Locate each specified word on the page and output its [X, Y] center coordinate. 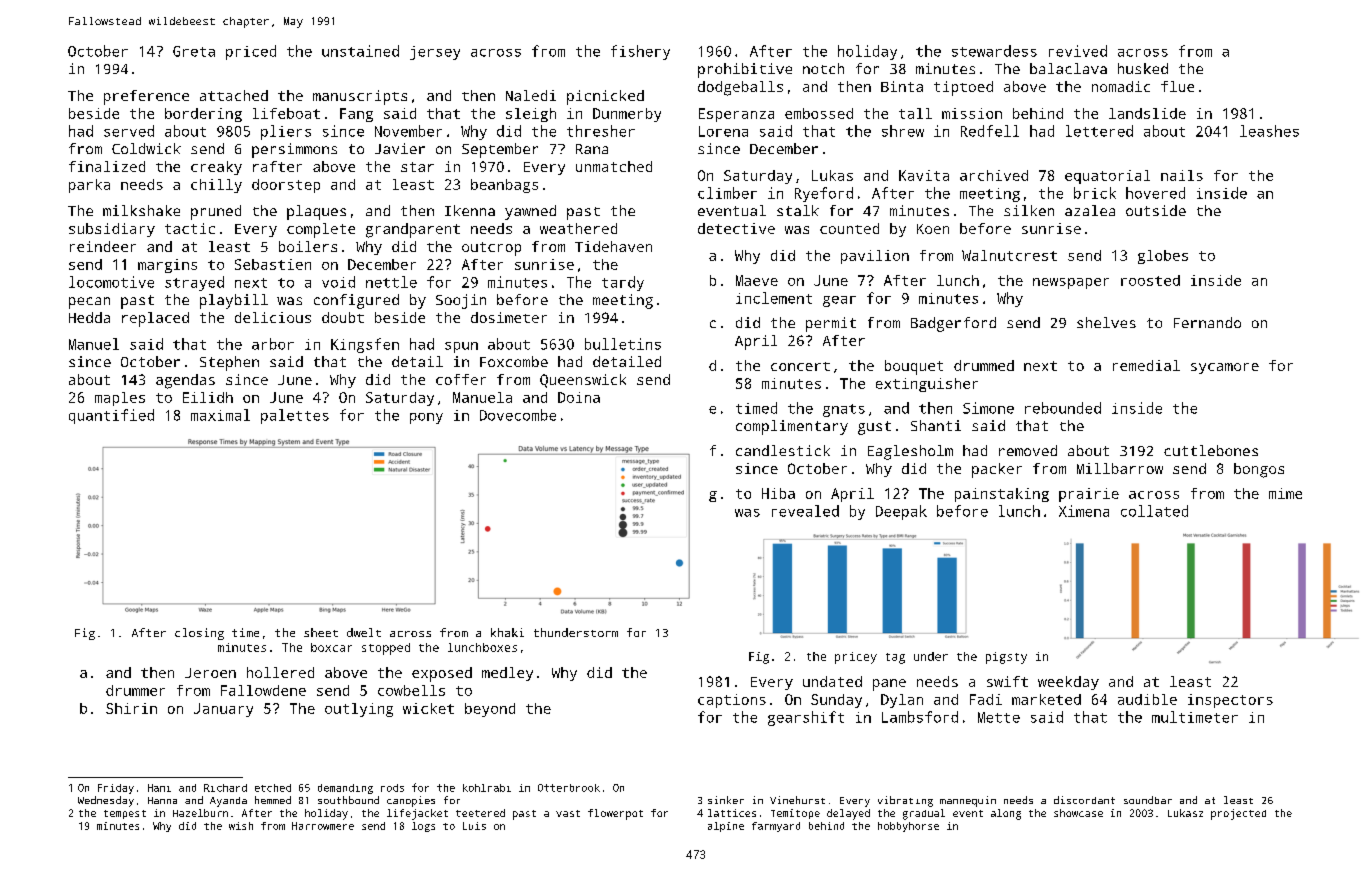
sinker [726, 800]
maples [120, 399]
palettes [295, 416]
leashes [1269, 131]
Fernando [1207, 322]
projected [1238, 814]
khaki [507, 632]
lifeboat [286, 113]
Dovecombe [518, 415]
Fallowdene [263, 690]
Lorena [723, 131]
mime [1285, 493]
